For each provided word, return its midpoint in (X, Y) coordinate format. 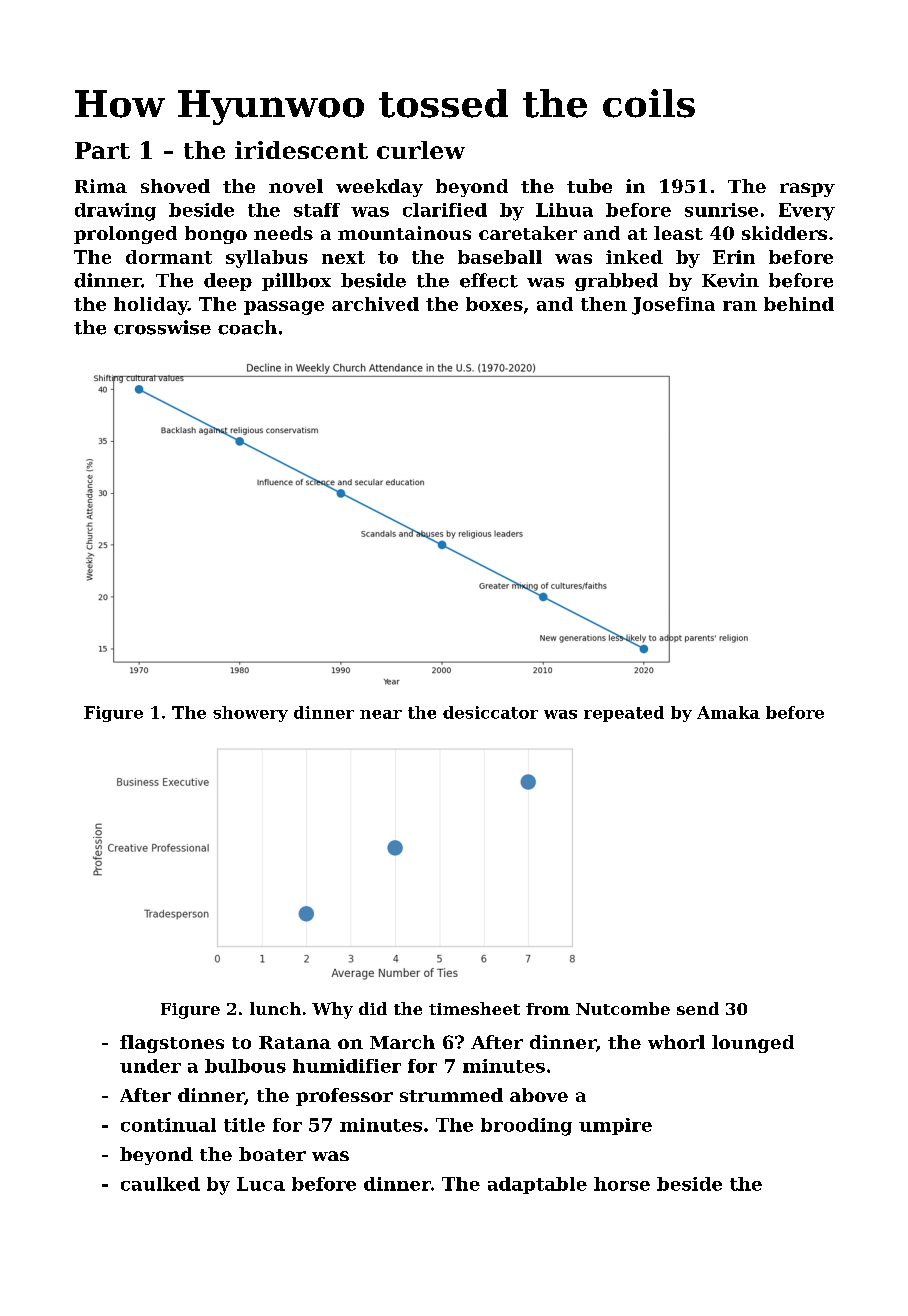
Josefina (673, 306)
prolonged (125, 235)
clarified (445, 210)
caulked (160, 1184)
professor (344, 1097)
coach (247, 327)
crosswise (162, 327)
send (698, 1008)
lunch (275, 1008)
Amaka (728, 712)
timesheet (474, 1008)
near (381, 714)
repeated (624, 714)
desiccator (490, 712)
